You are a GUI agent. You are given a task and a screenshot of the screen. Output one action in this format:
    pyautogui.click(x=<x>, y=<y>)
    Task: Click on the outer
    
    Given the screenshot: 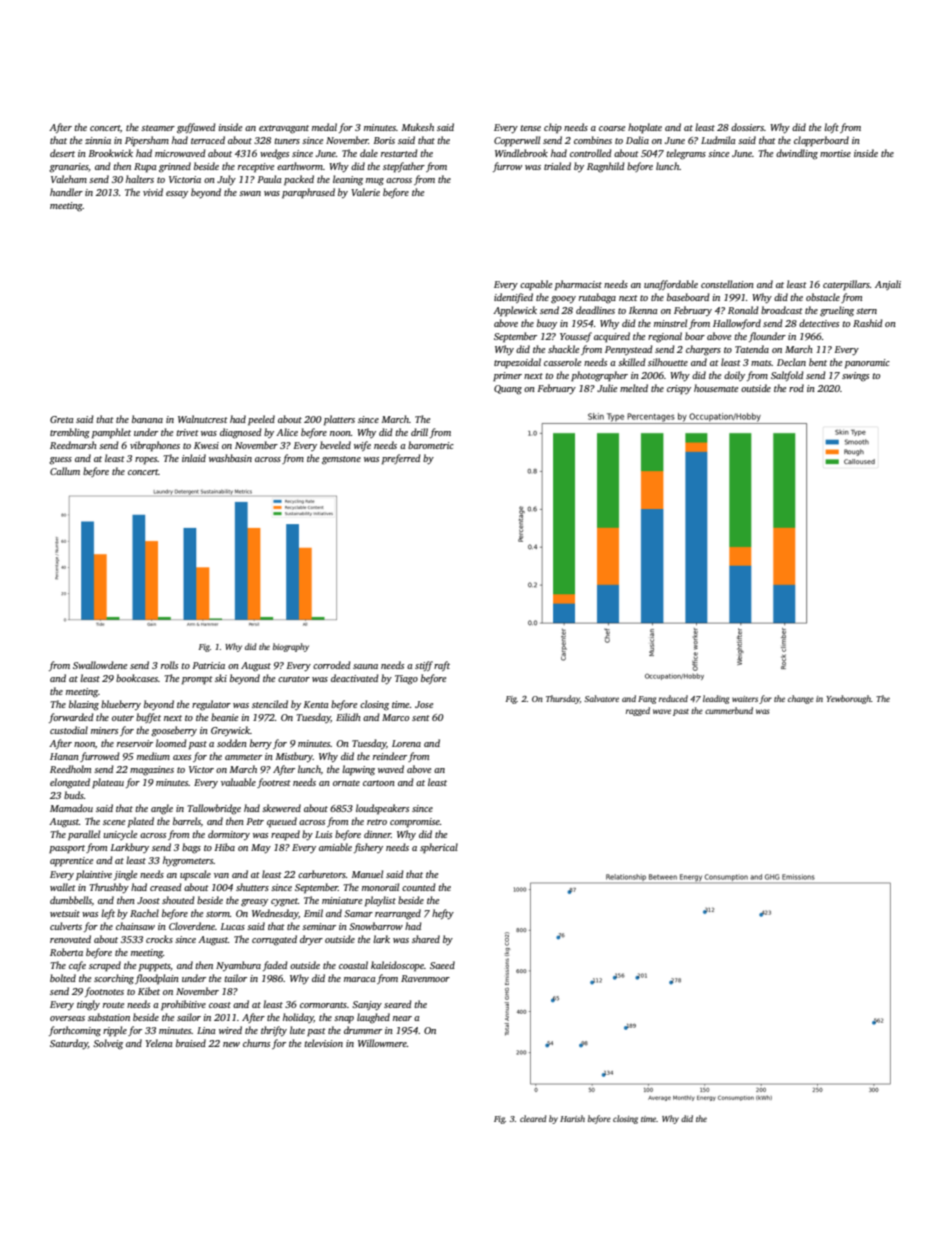 What is the action you would take?
    pyautogui.click(x=123, y=718)
